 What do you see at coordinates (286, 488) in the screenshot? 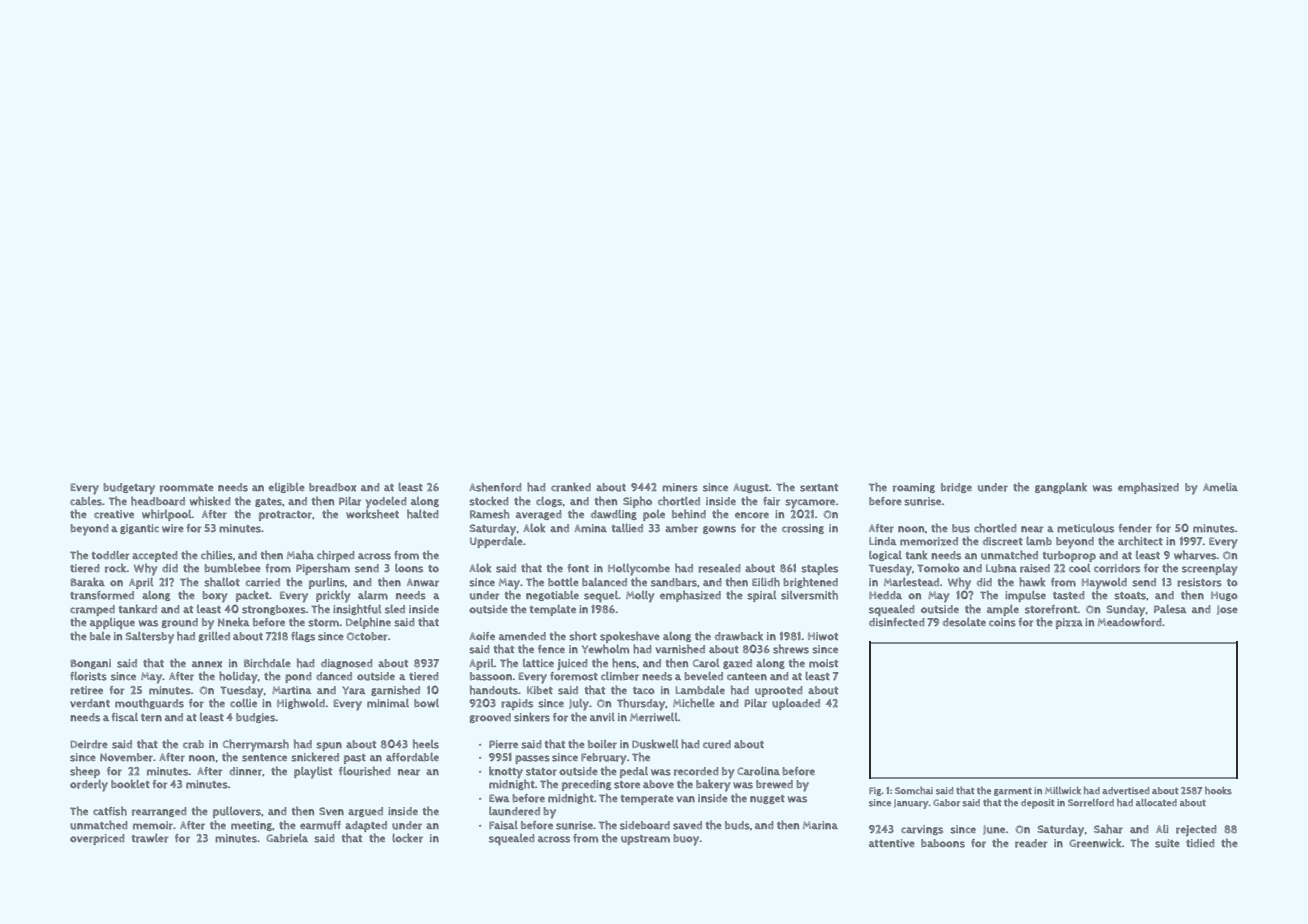
I see `eligible` at bounding box center [286, 488].
